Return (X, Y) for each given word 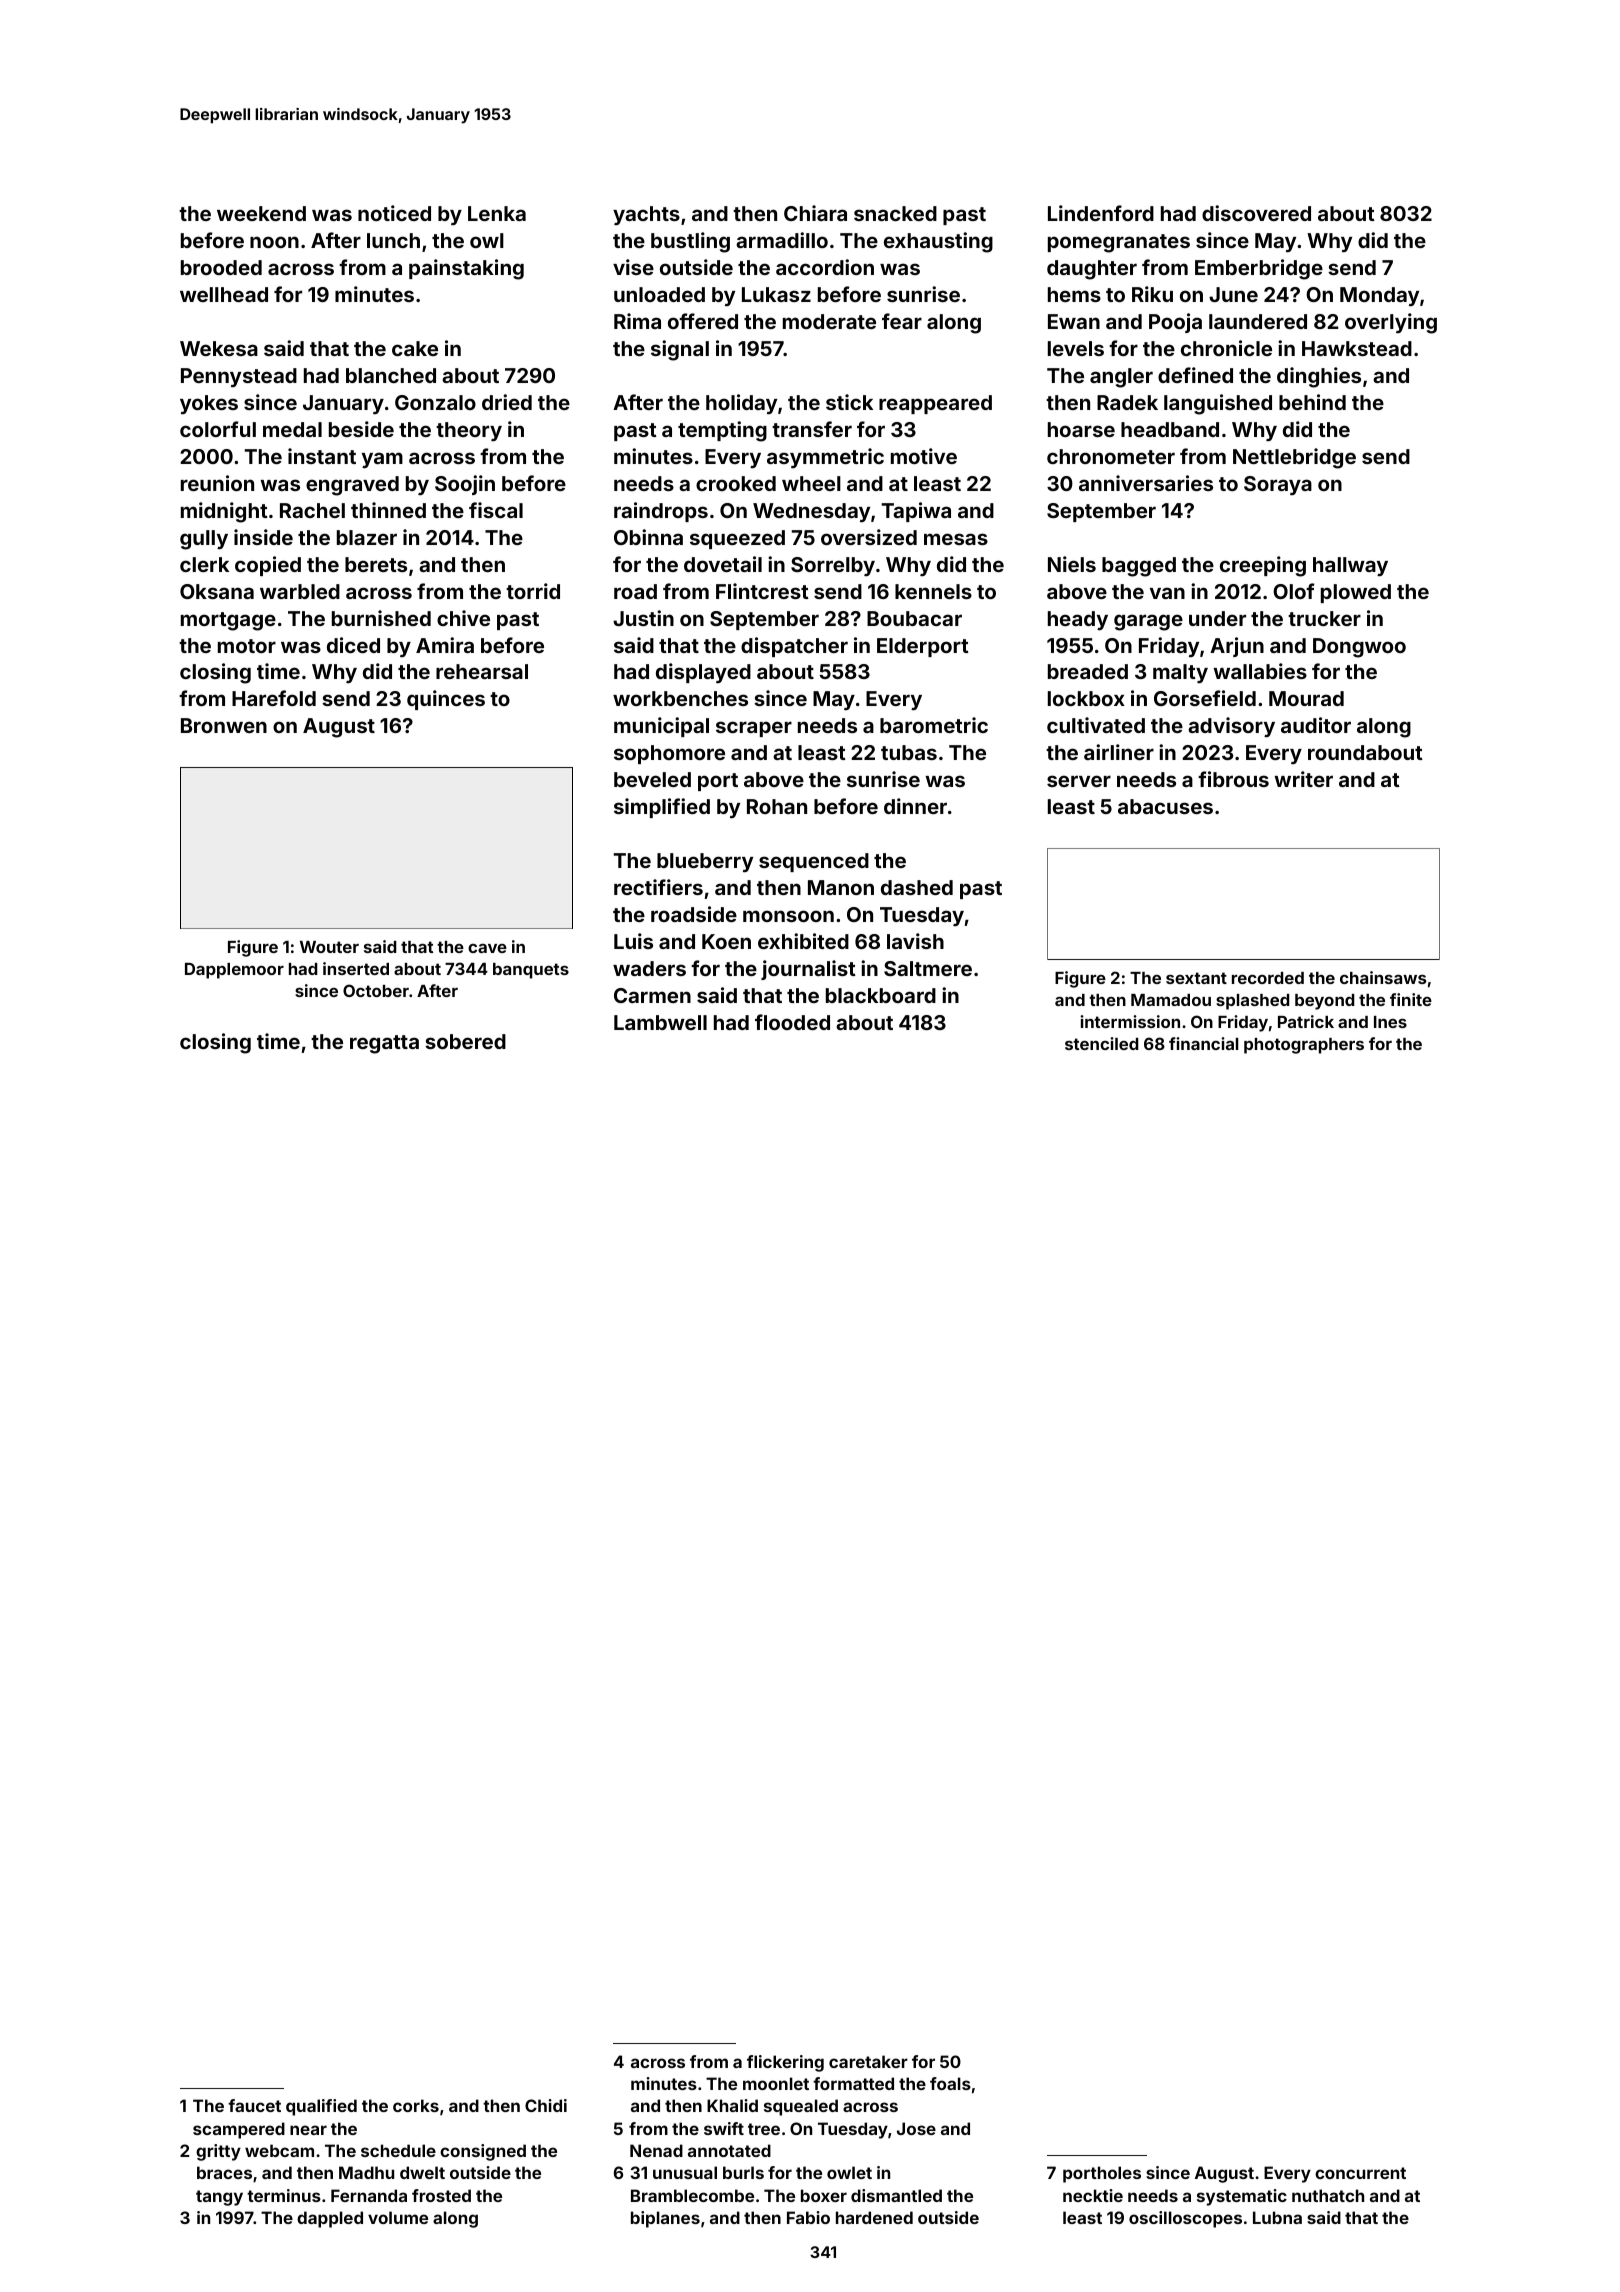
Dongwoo (1359, 648)
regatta (384, 1044)
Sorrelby (833, 566)
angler (1121, 378)
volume (398, 2217)
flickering (785, 2063)
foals (950, 2083)
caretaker (868, 2061)
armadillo (782, 240)
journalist (808, 970)
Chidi (546, 2105)
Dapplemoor (234, 970)
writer (1303, 779)
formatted (853, 2083)
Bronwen (224, 725)
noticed (394, 213)
